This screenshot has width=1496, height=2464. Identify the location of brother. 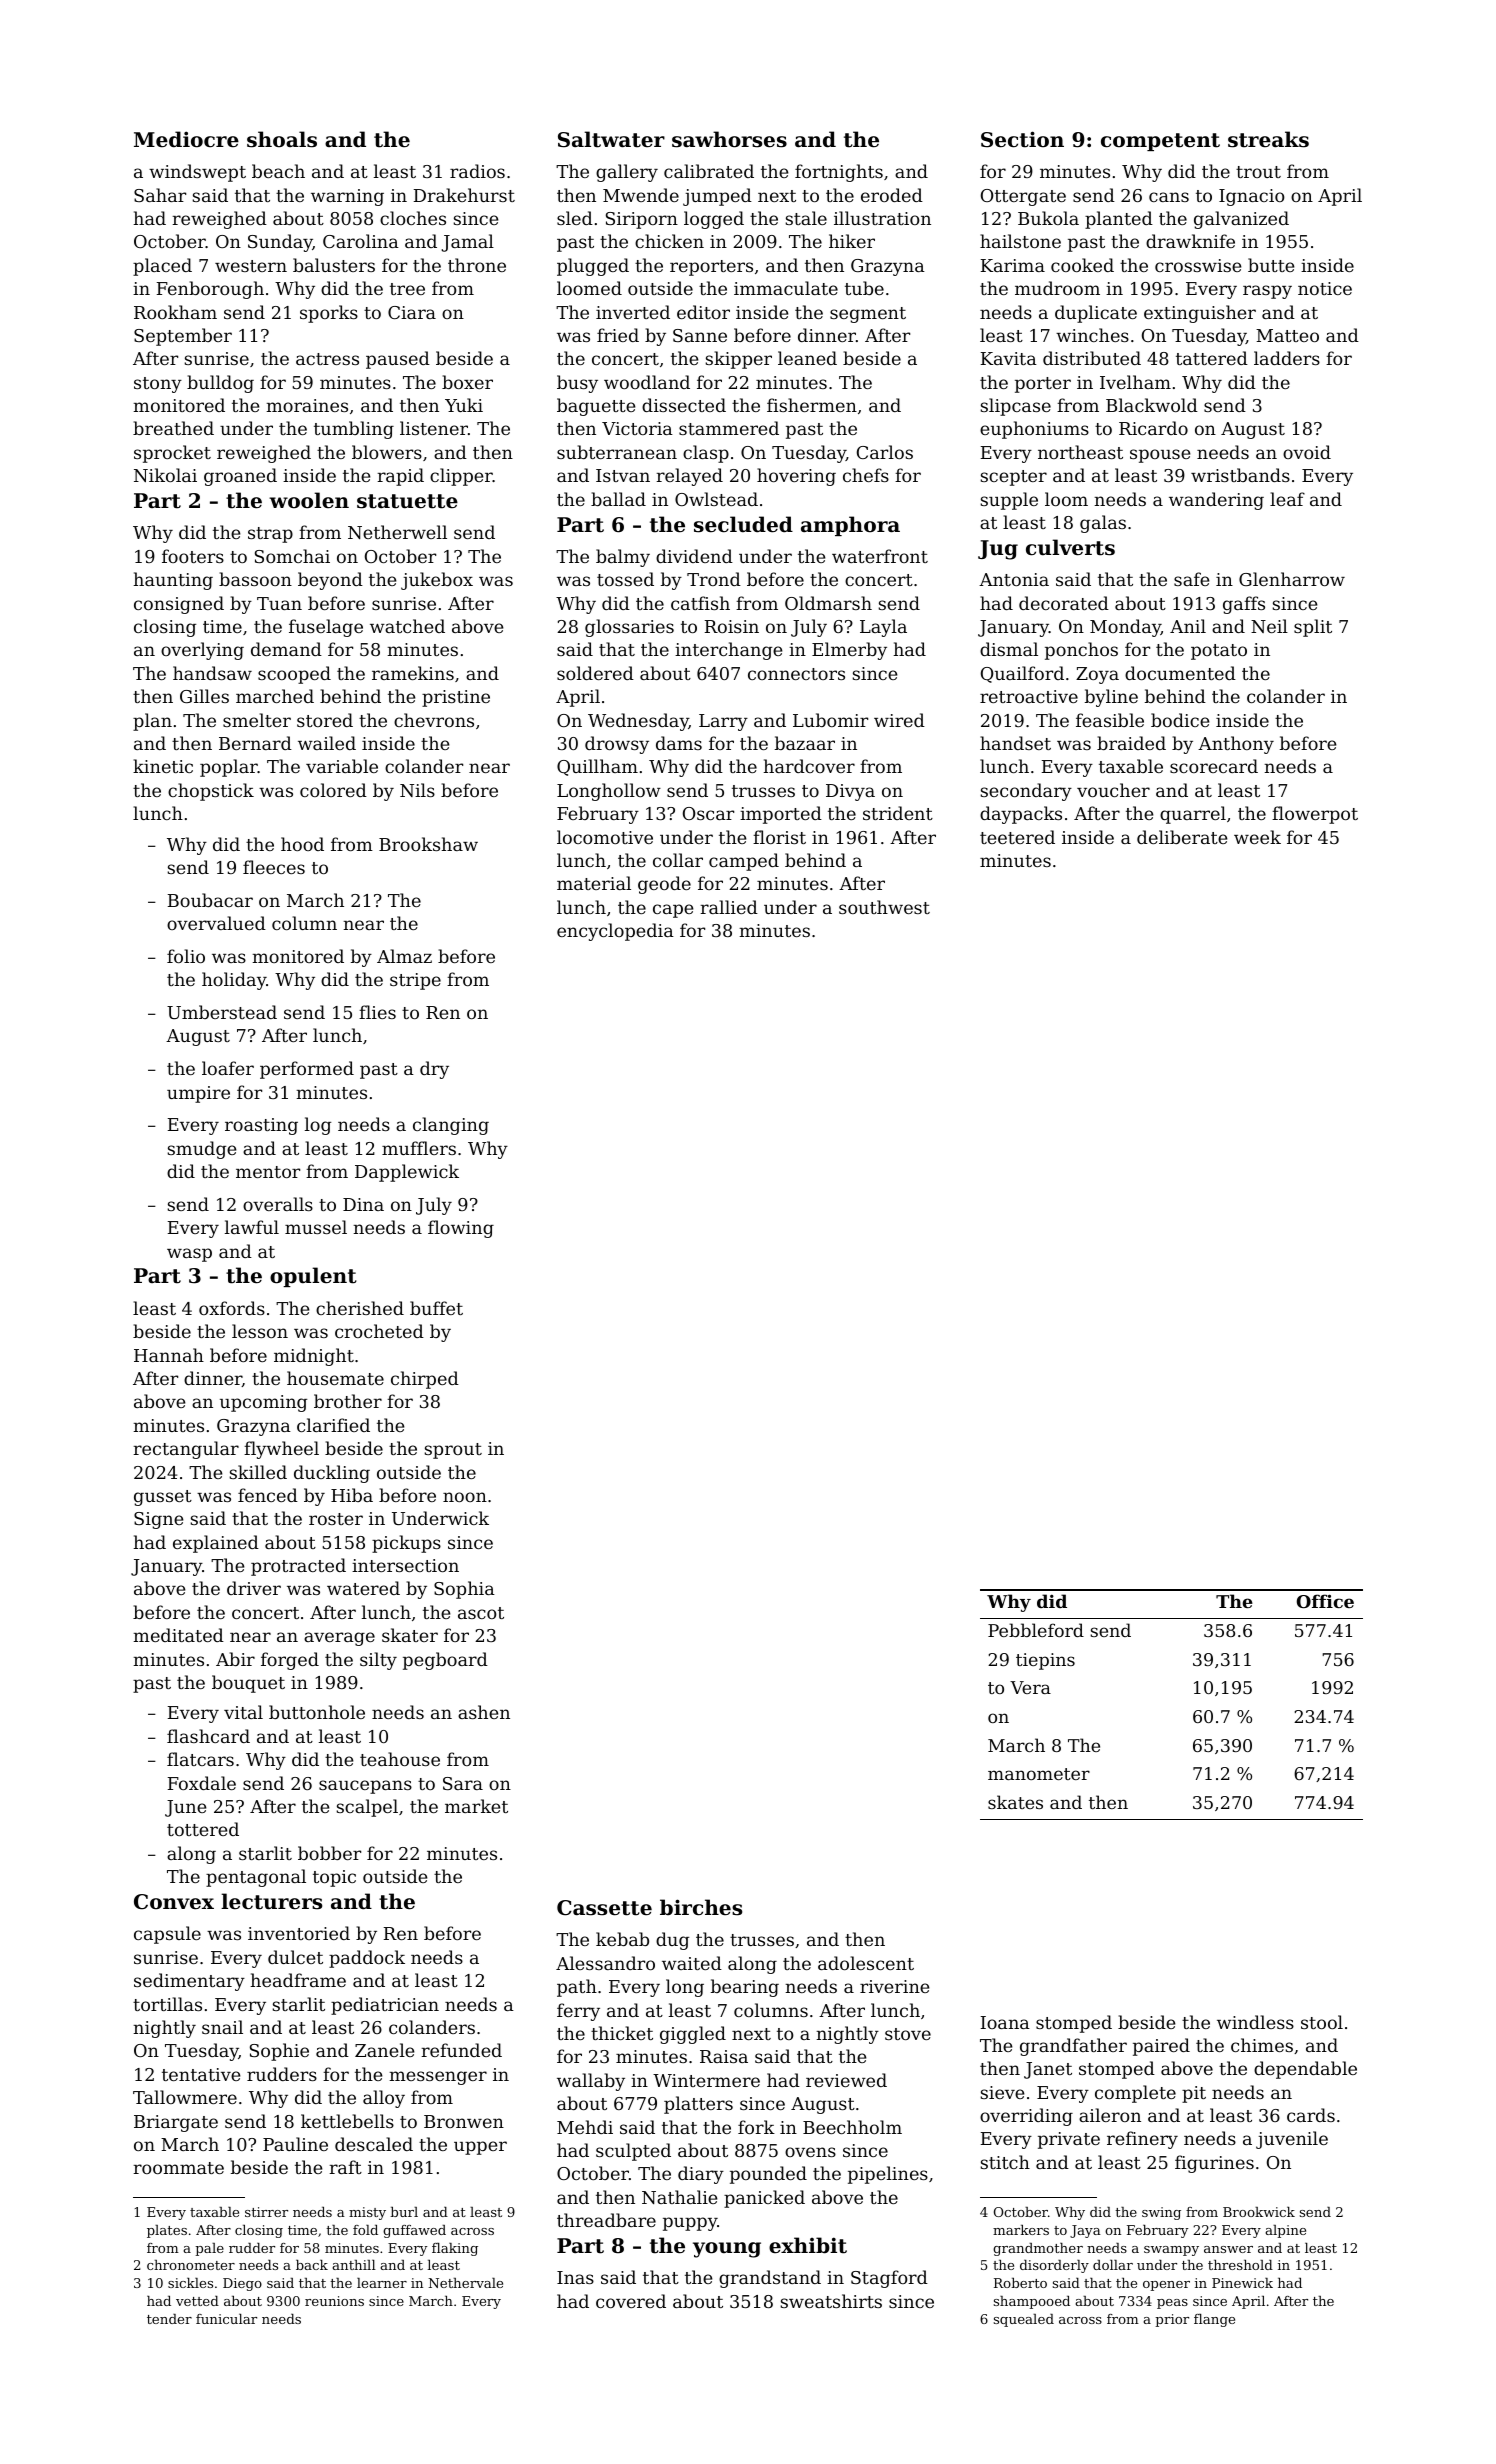
(348, 1401).
